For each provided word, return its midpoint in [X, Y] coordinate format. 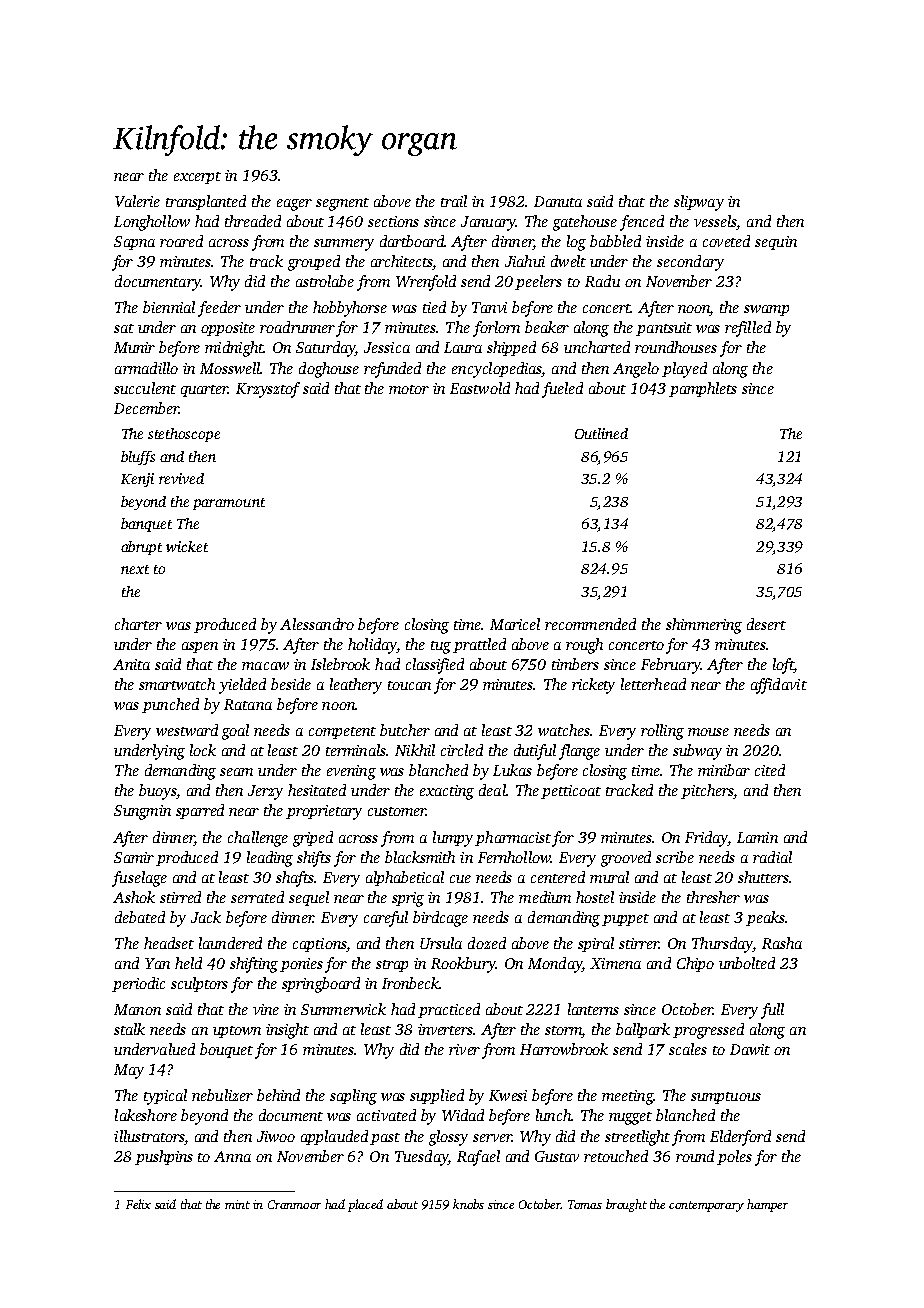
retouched [616, 1156]
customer [397, 811]
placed [365, 1205]
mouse [708, 732]
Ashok [134, 897]
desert [766, 624]
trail [454, 201]
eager [294, 205]
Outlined [601, 433]
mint [237, 1204]
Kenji [137, 480]
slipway [699, 203]
